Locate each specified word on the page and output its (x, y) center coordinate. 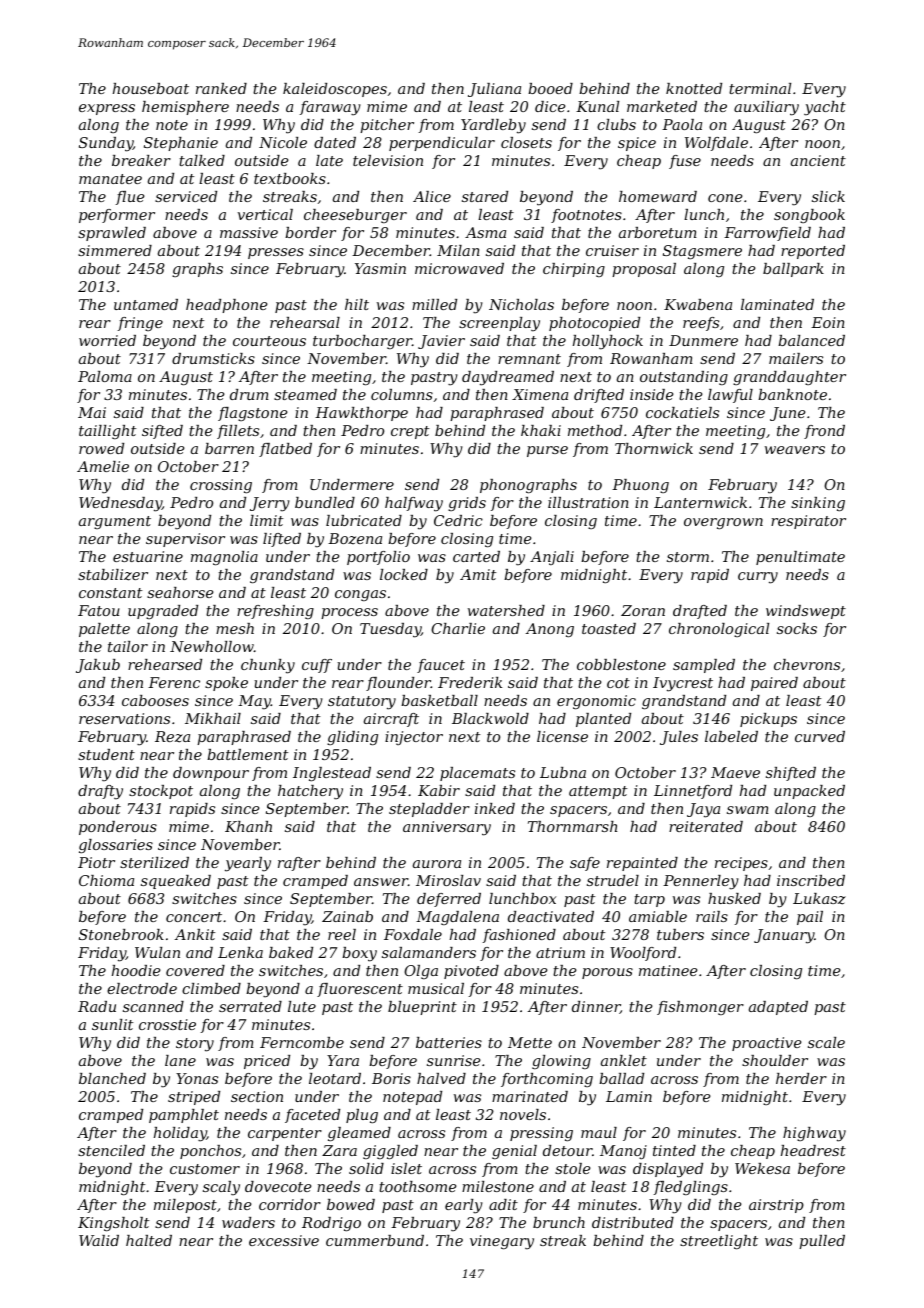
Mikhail (213, 718)
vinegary (502, 1242)
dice (550, 106)
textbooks (290, 178)
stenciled (111, 1150)
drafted (700, 612)
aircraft (391, 720)
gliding (352, 738)
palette (104, 630)
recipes (741, 864)
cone (725, 198)
